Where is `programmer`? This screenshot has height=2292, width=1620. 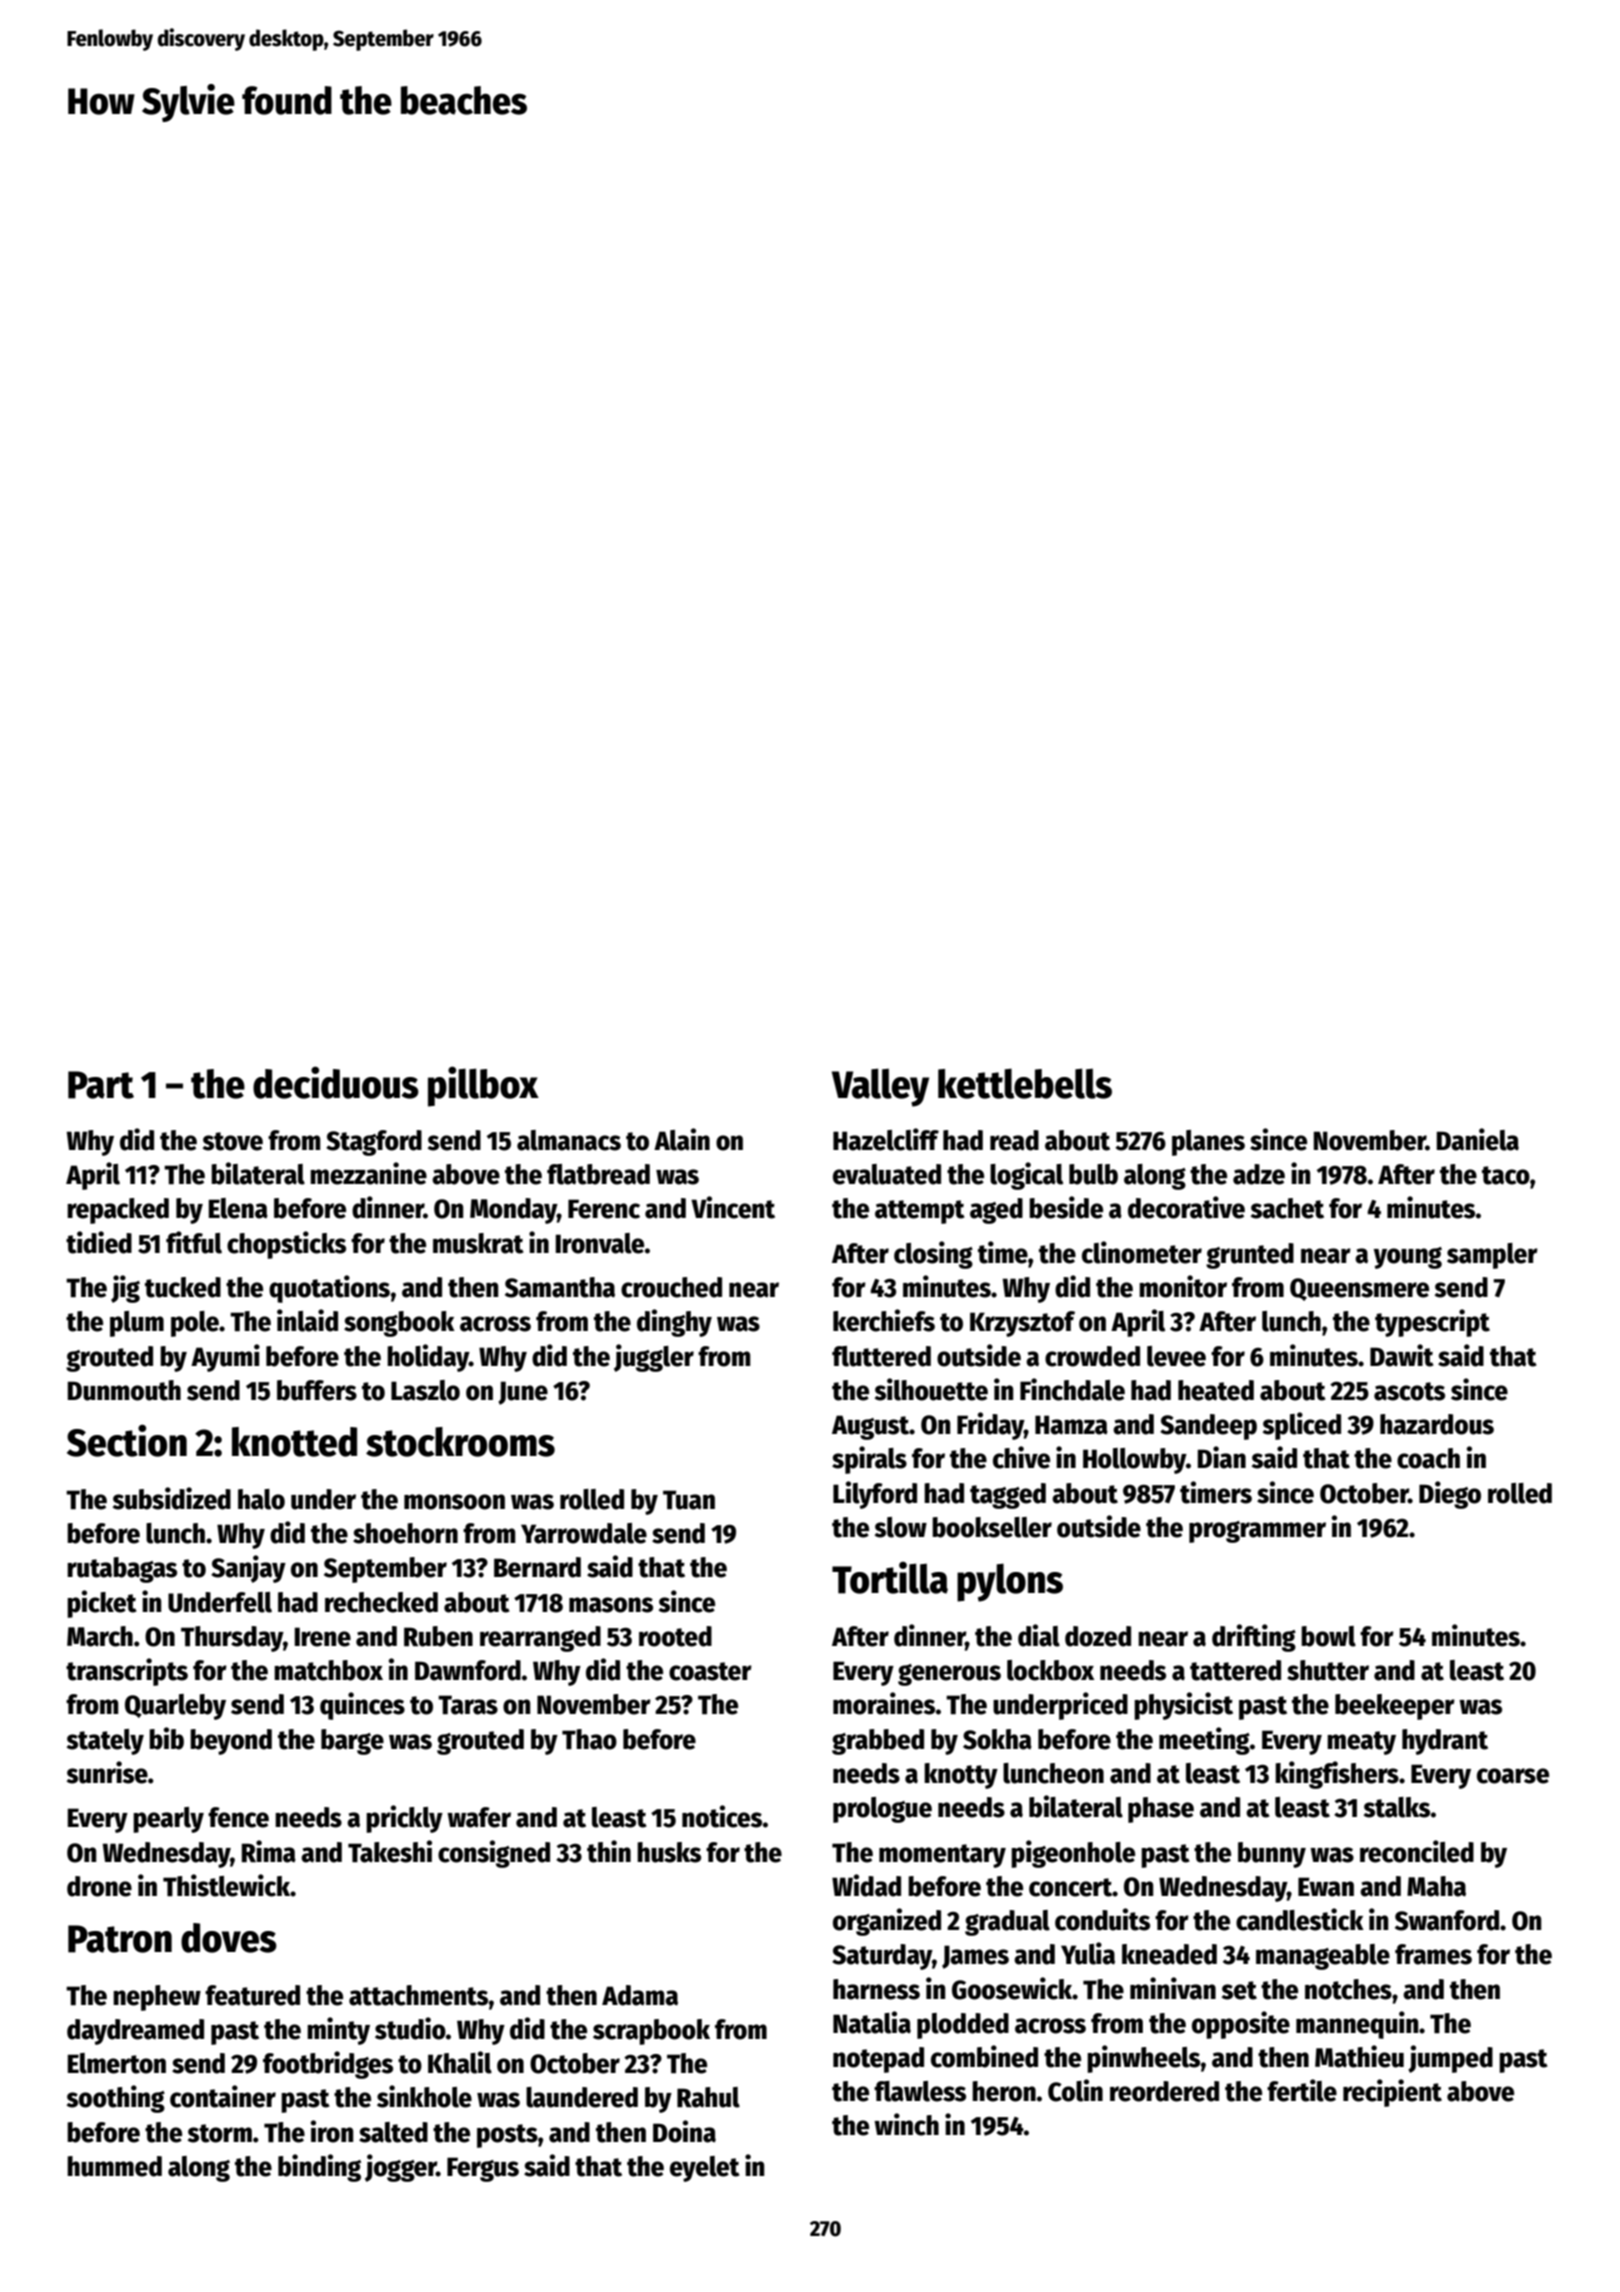 programmer is located at coordinates (1257, 1532).
